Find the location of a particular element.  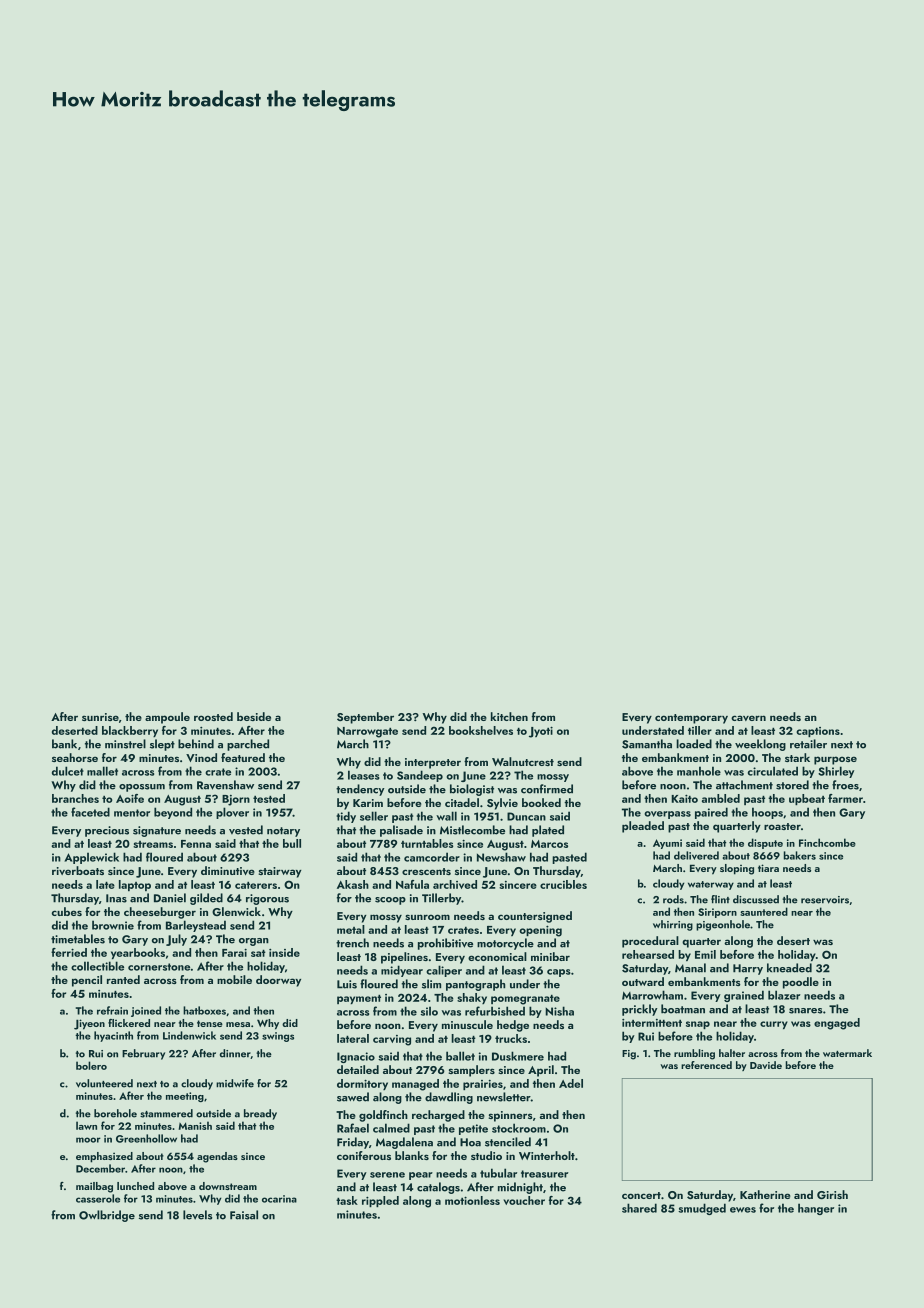

outward is located at coordinates (643, 981).
